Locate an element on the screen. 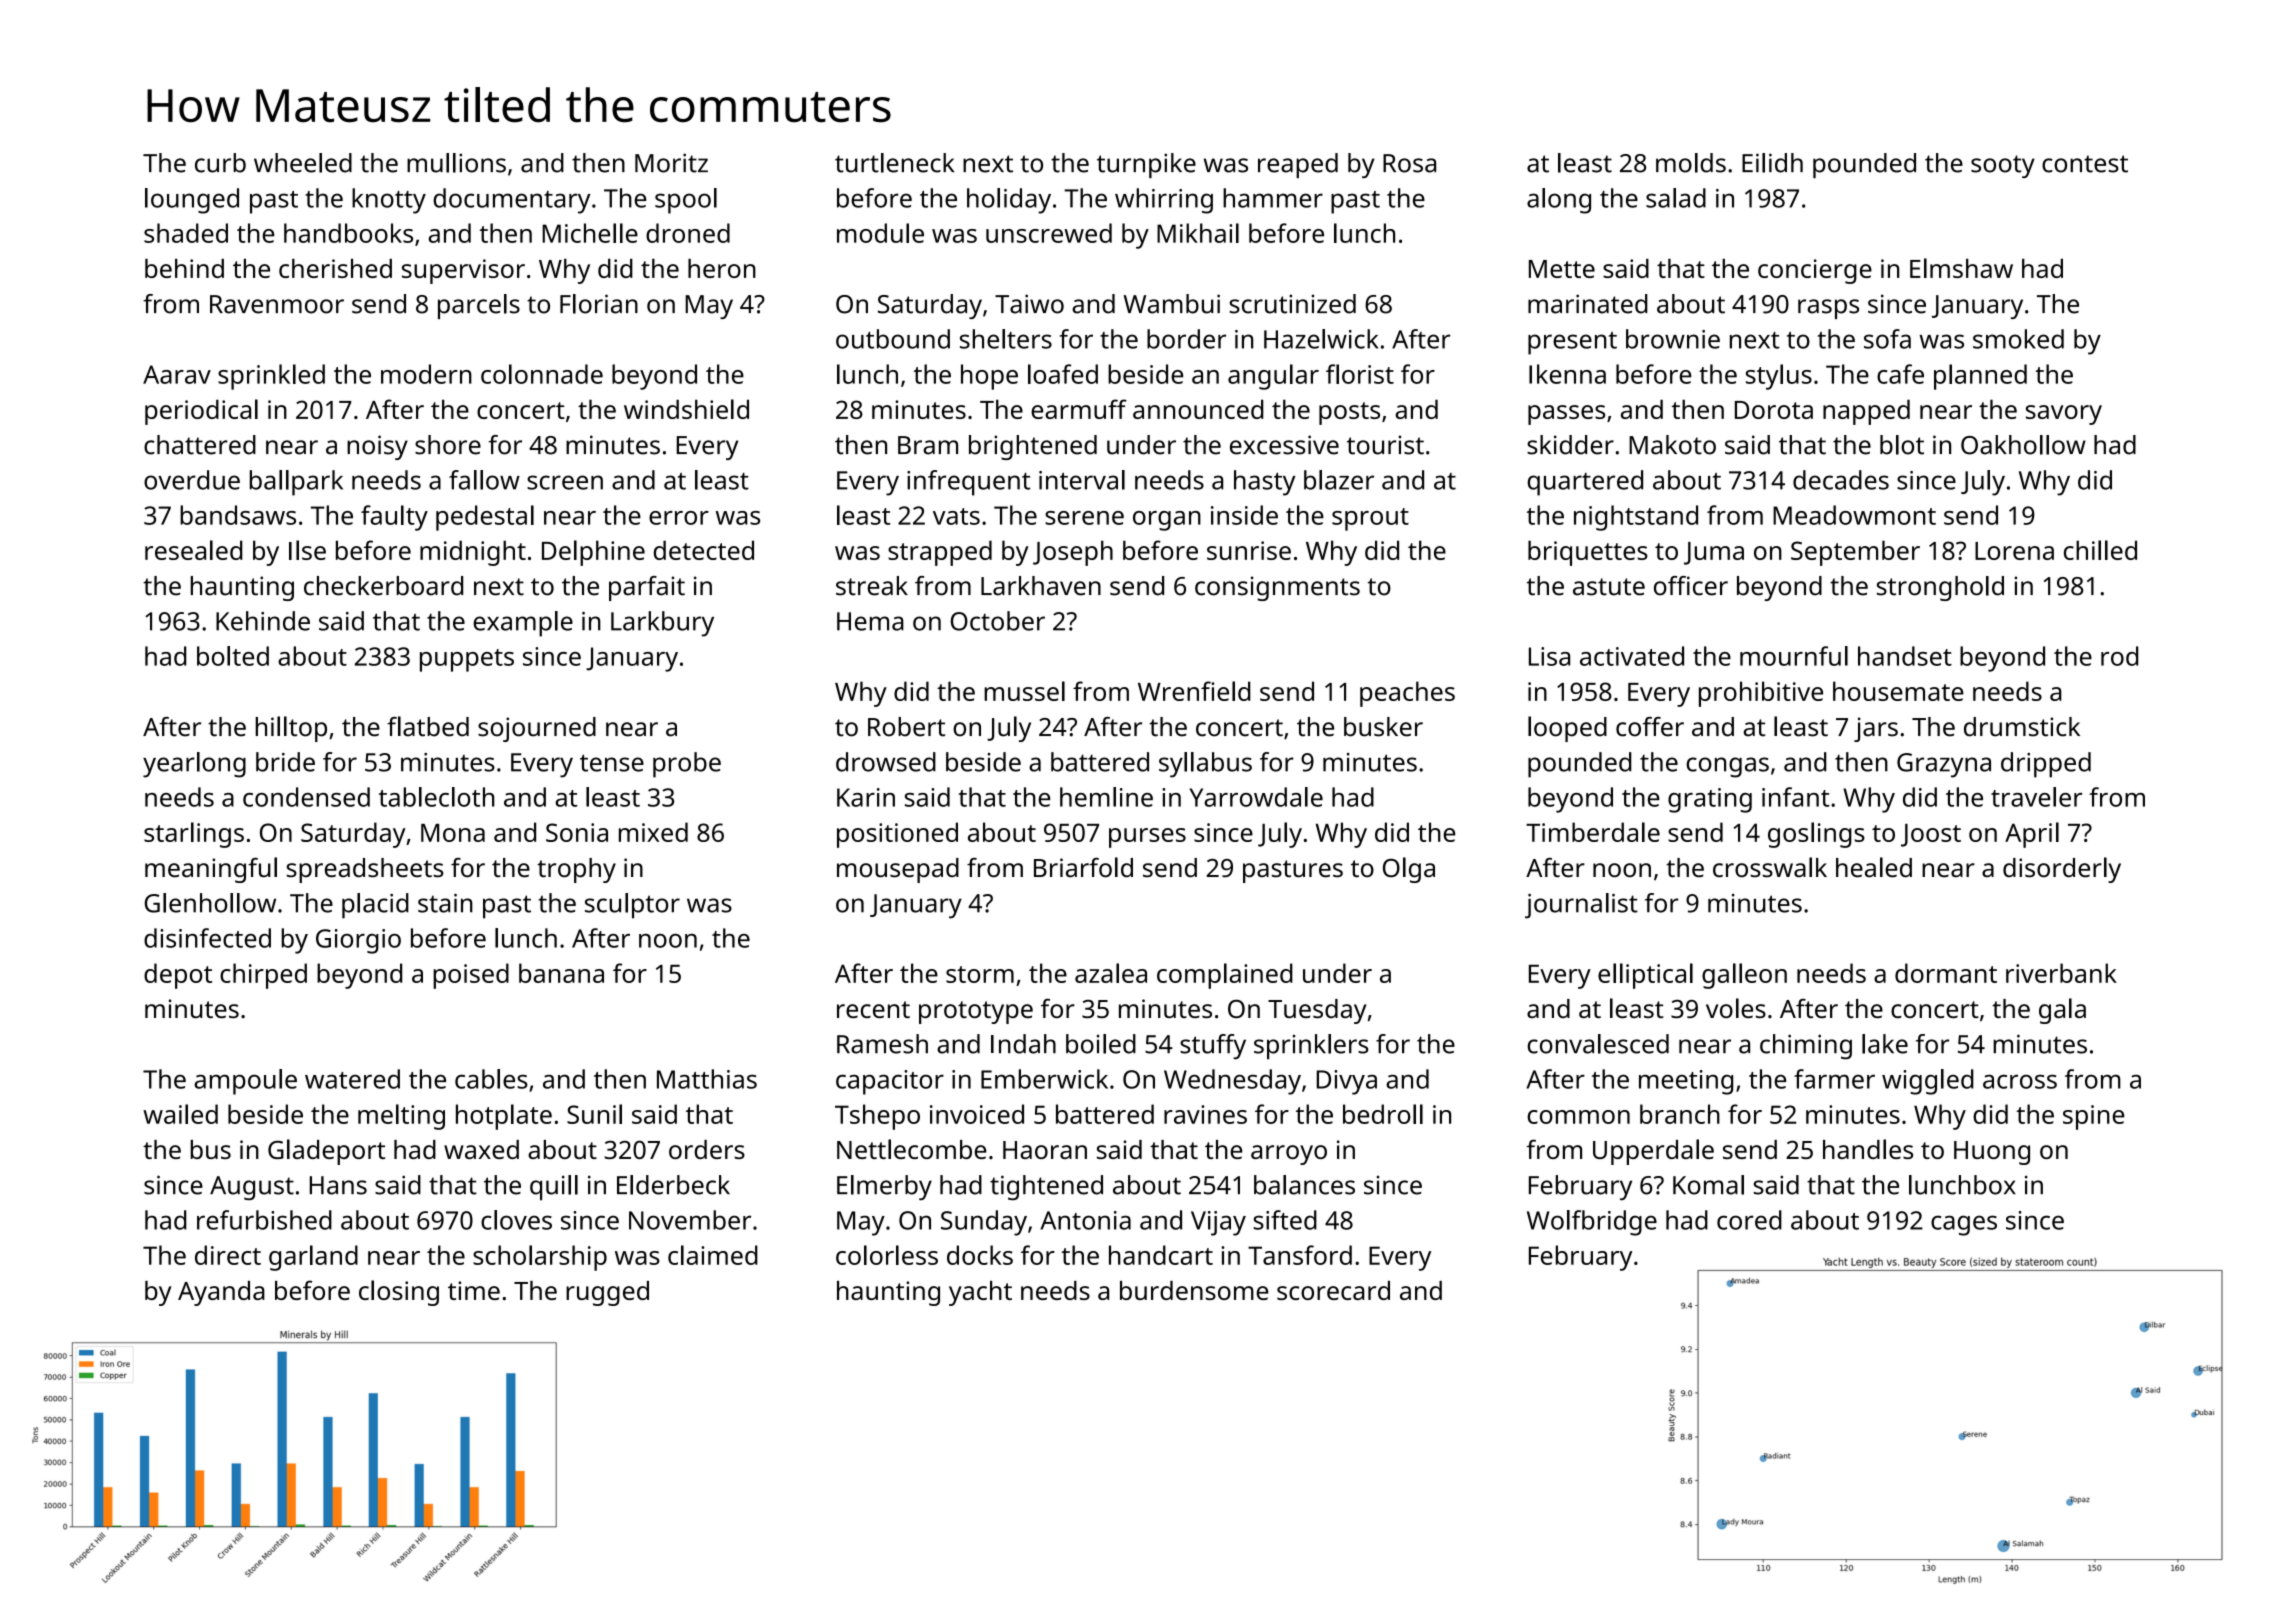  banana is located at coordinates (561, 973).
